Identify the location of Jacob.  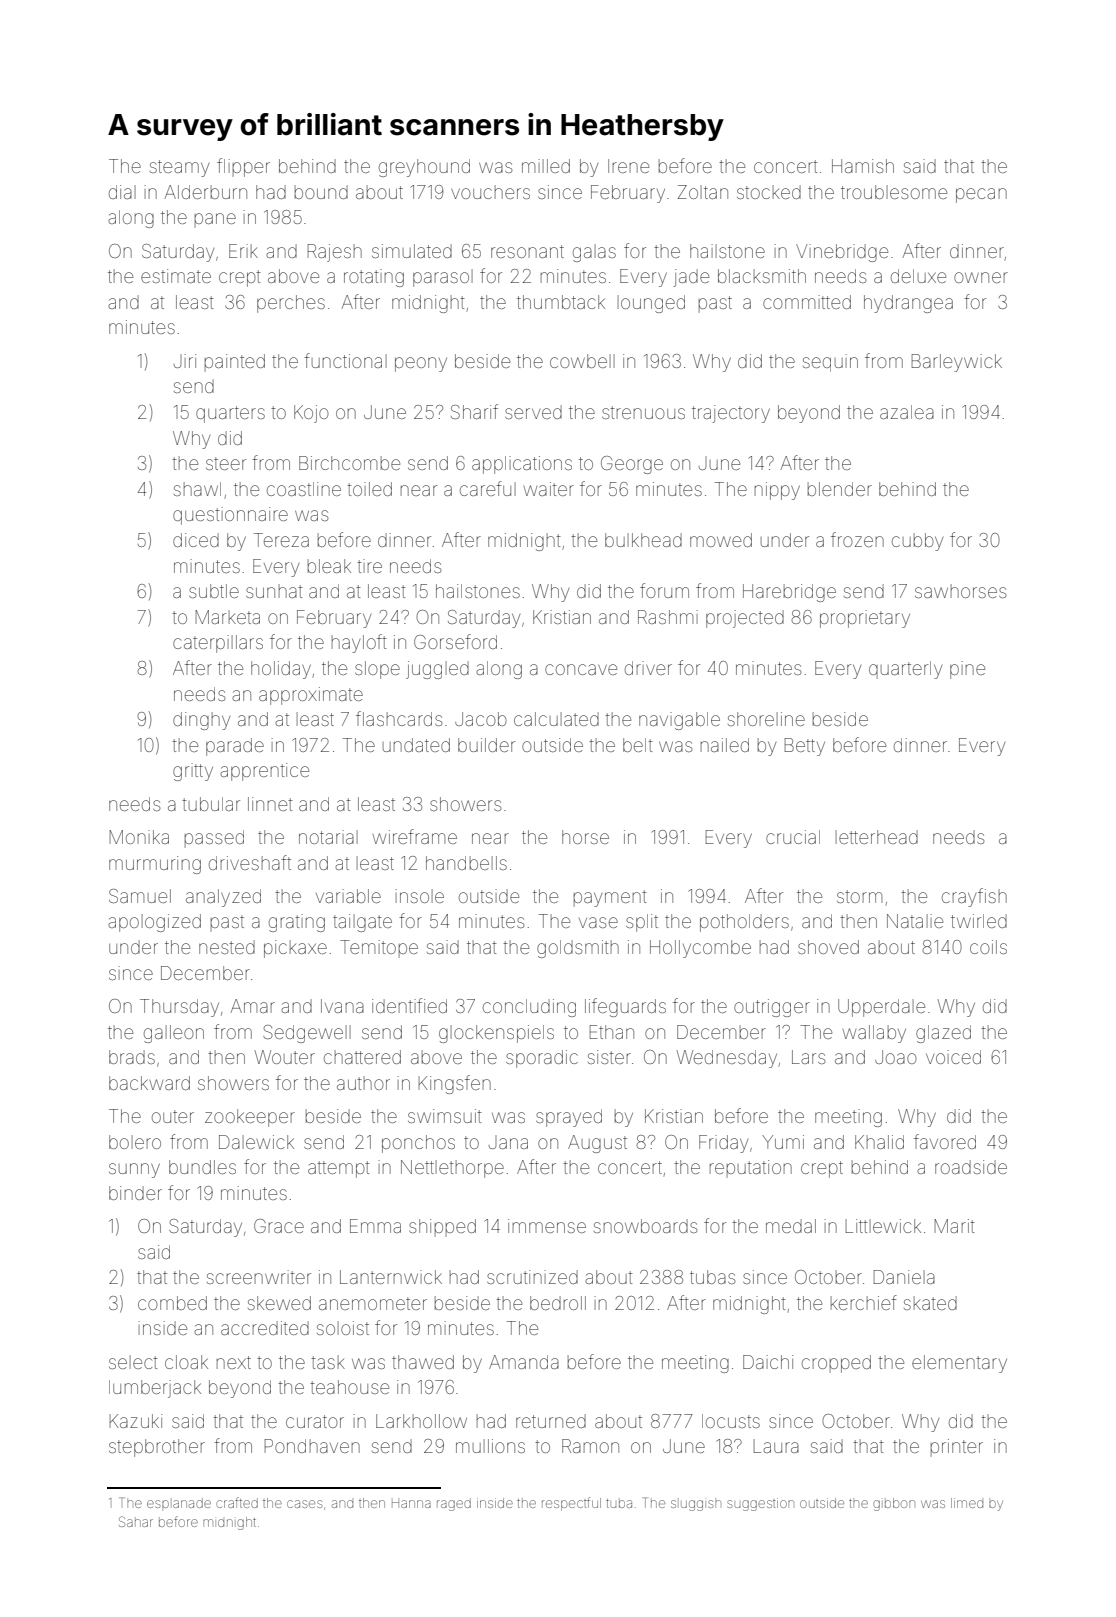
(481, 719).
